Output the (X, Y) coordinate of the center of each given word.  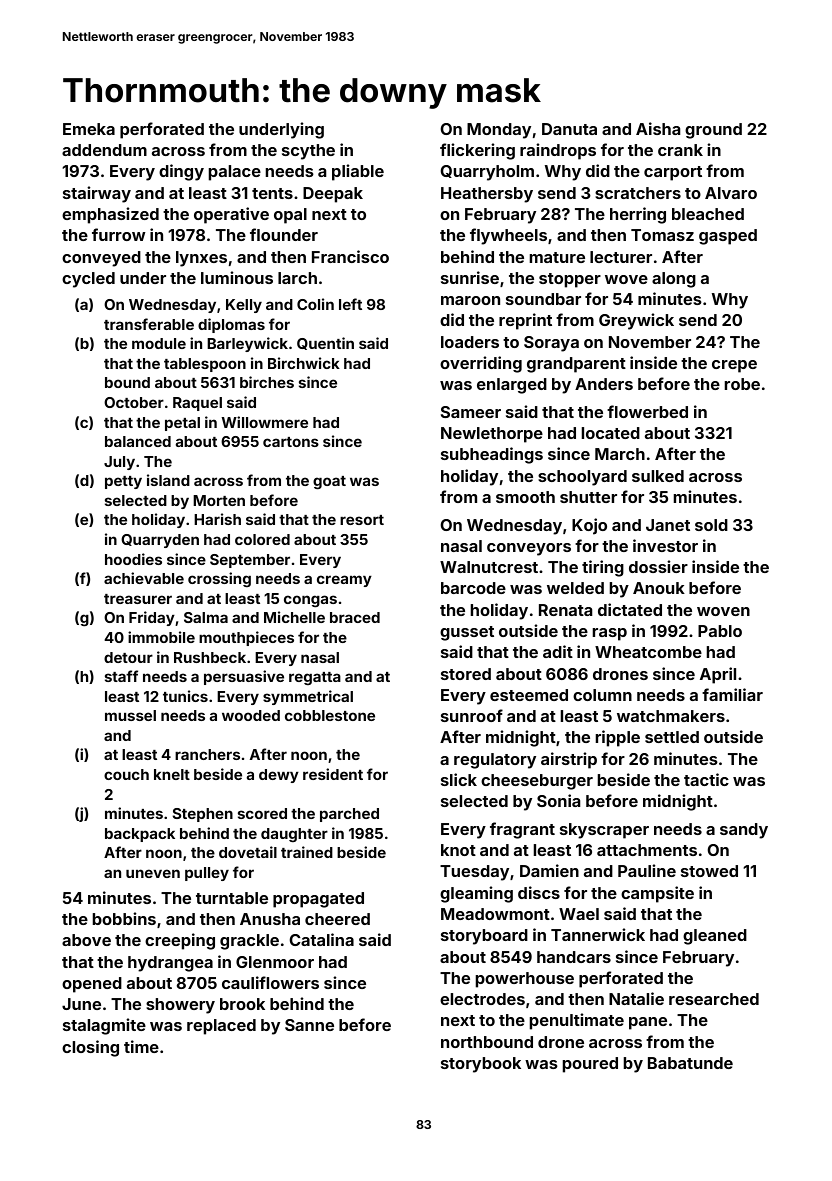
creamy (344, 581)
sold (711, 525)
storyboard (484, 937)
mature (557, 257)
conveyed (101, 259)
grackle (249, 942)
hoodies (133, 559)
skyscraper (604, 831)
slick (459, 779)
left (350, 304)
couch (126, 774)
